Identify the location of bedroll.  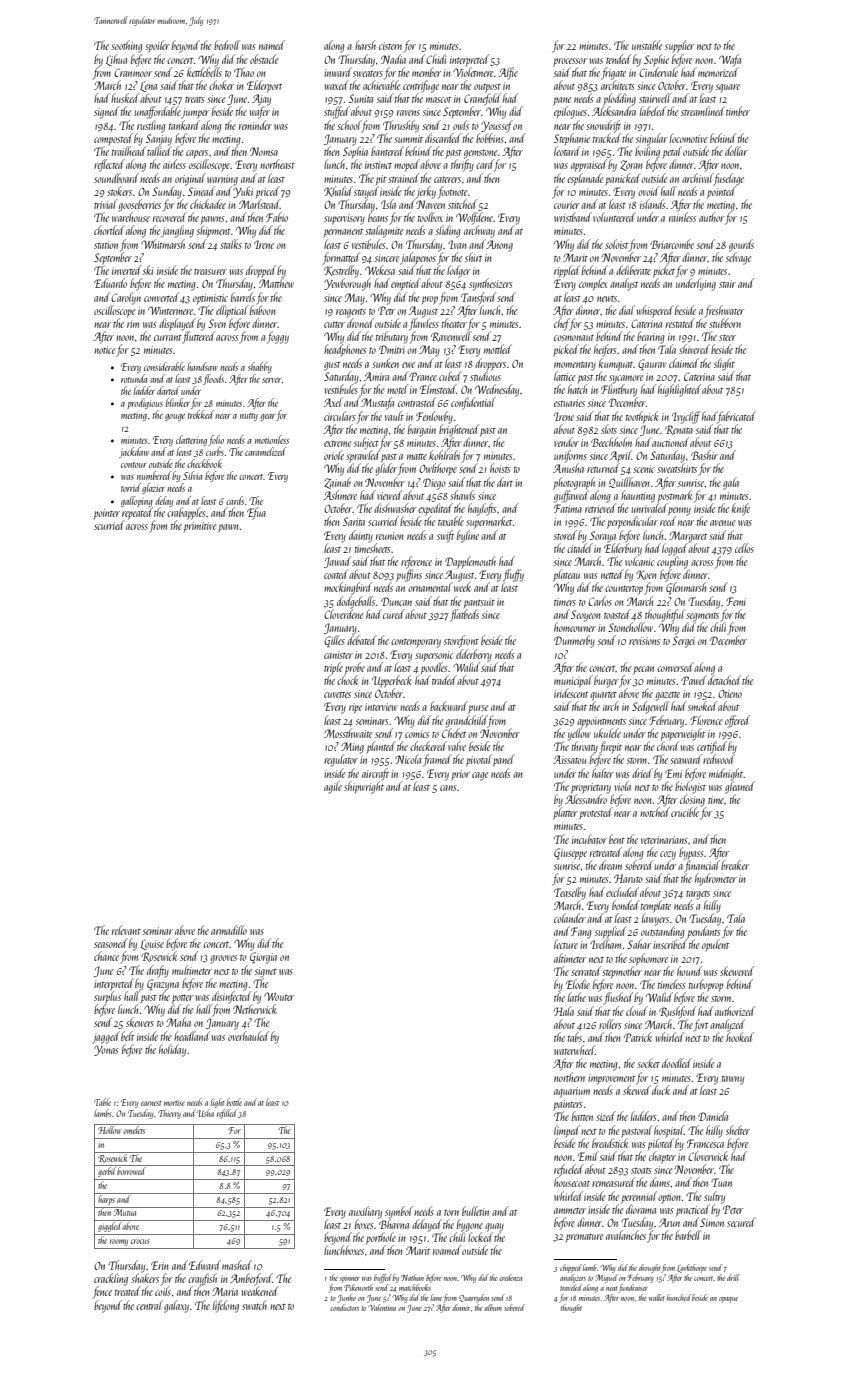
(227, 45).
